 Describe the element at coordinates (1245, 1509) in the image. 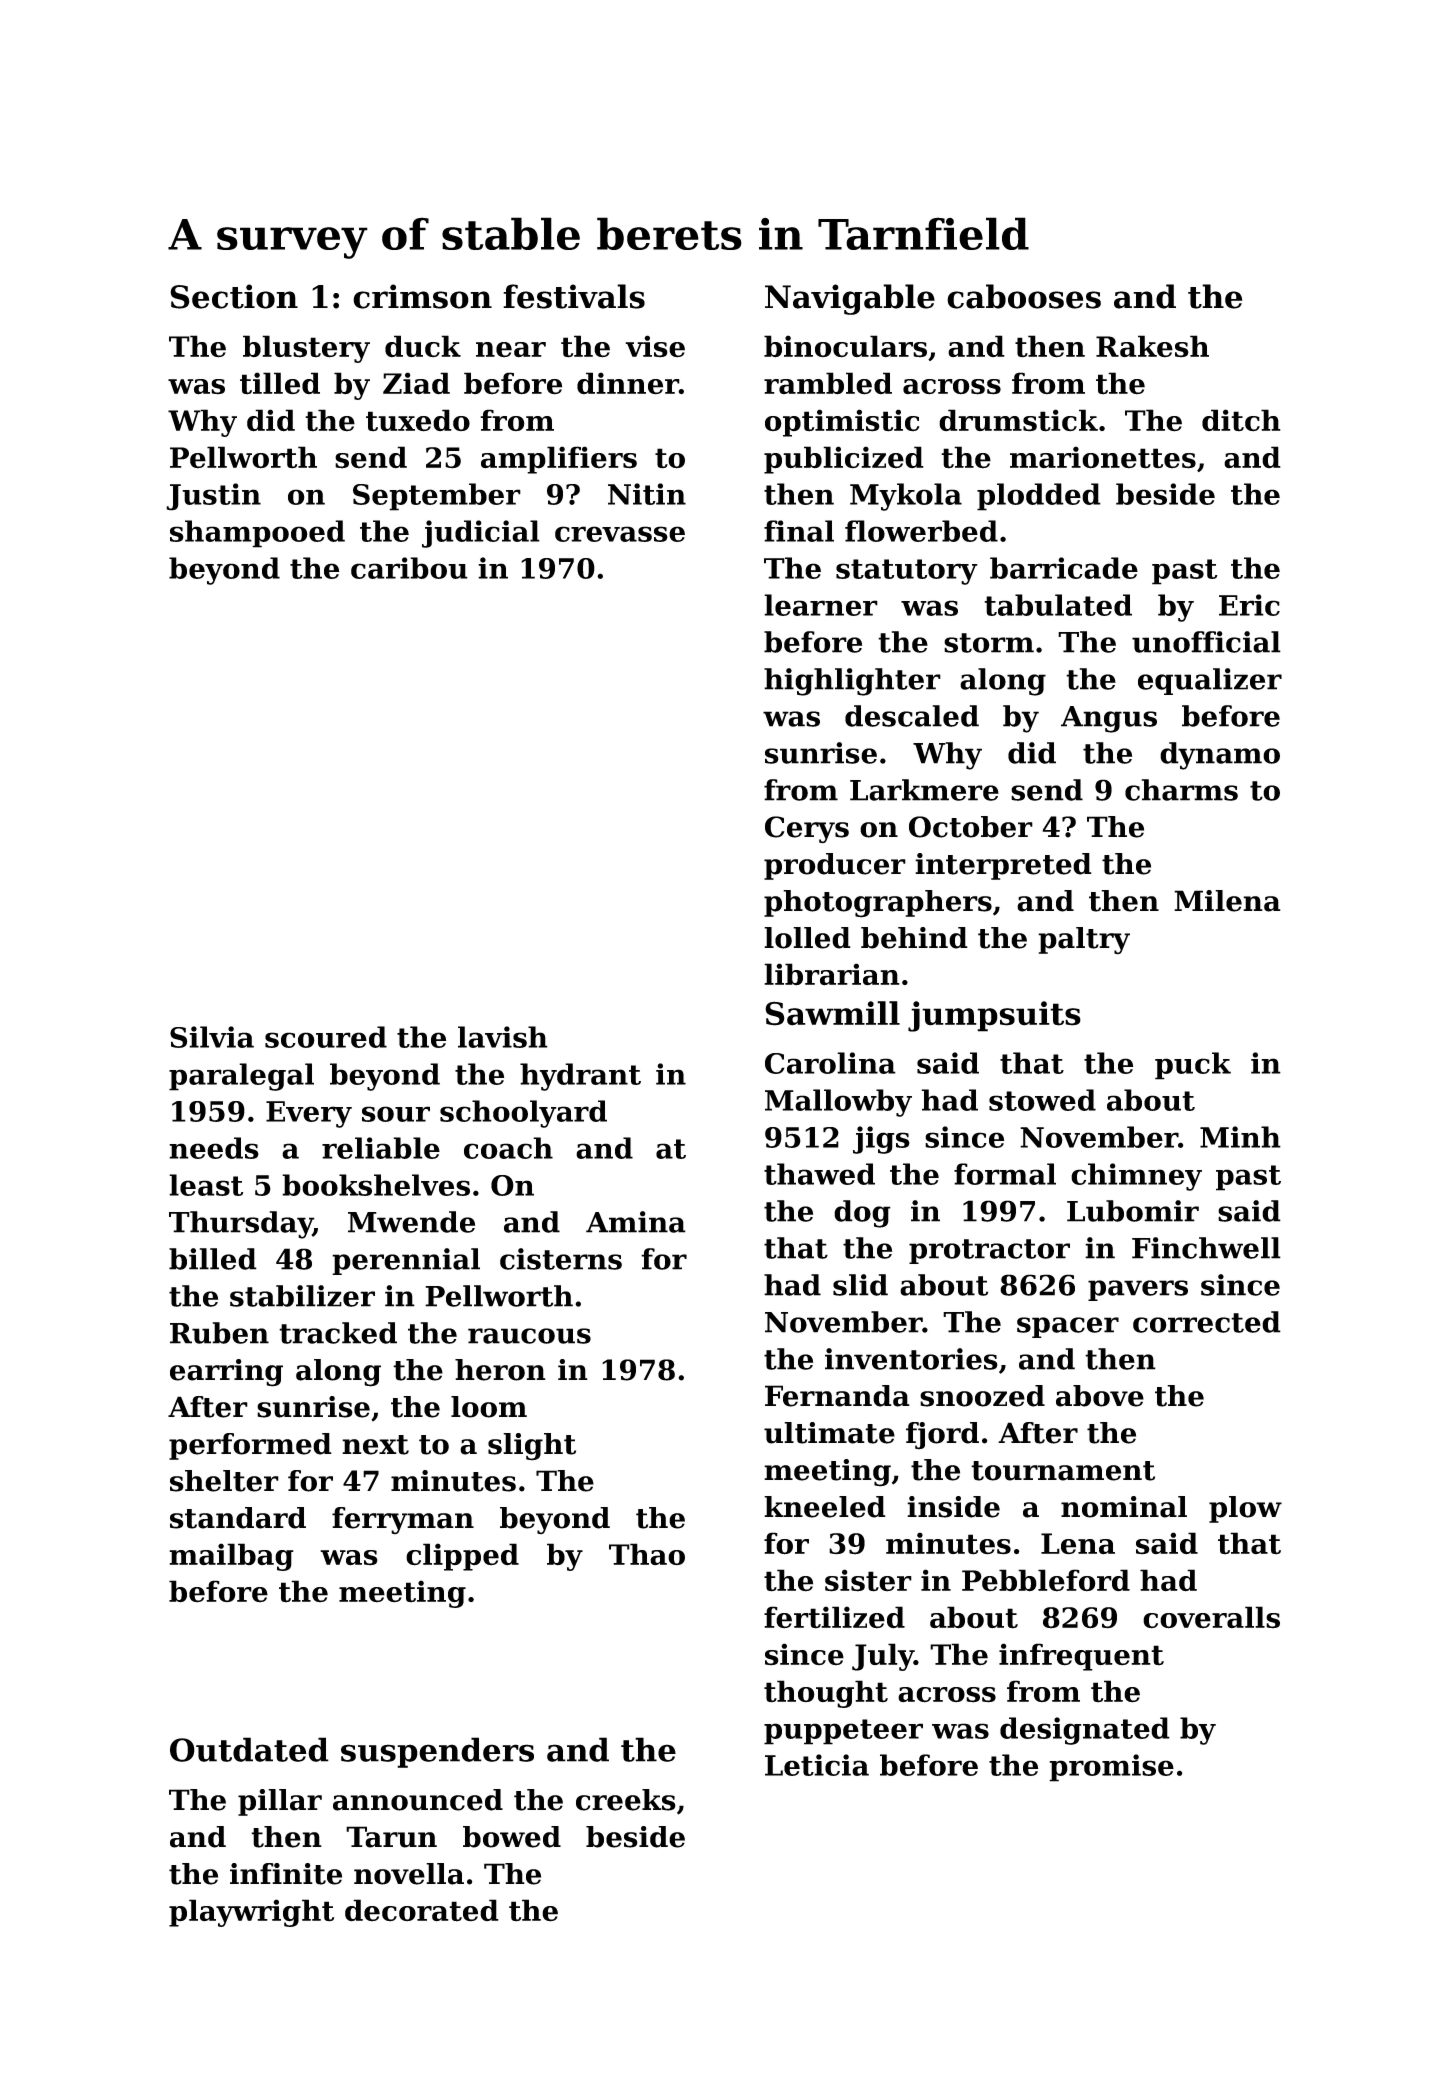

I see `plow` at that location.
